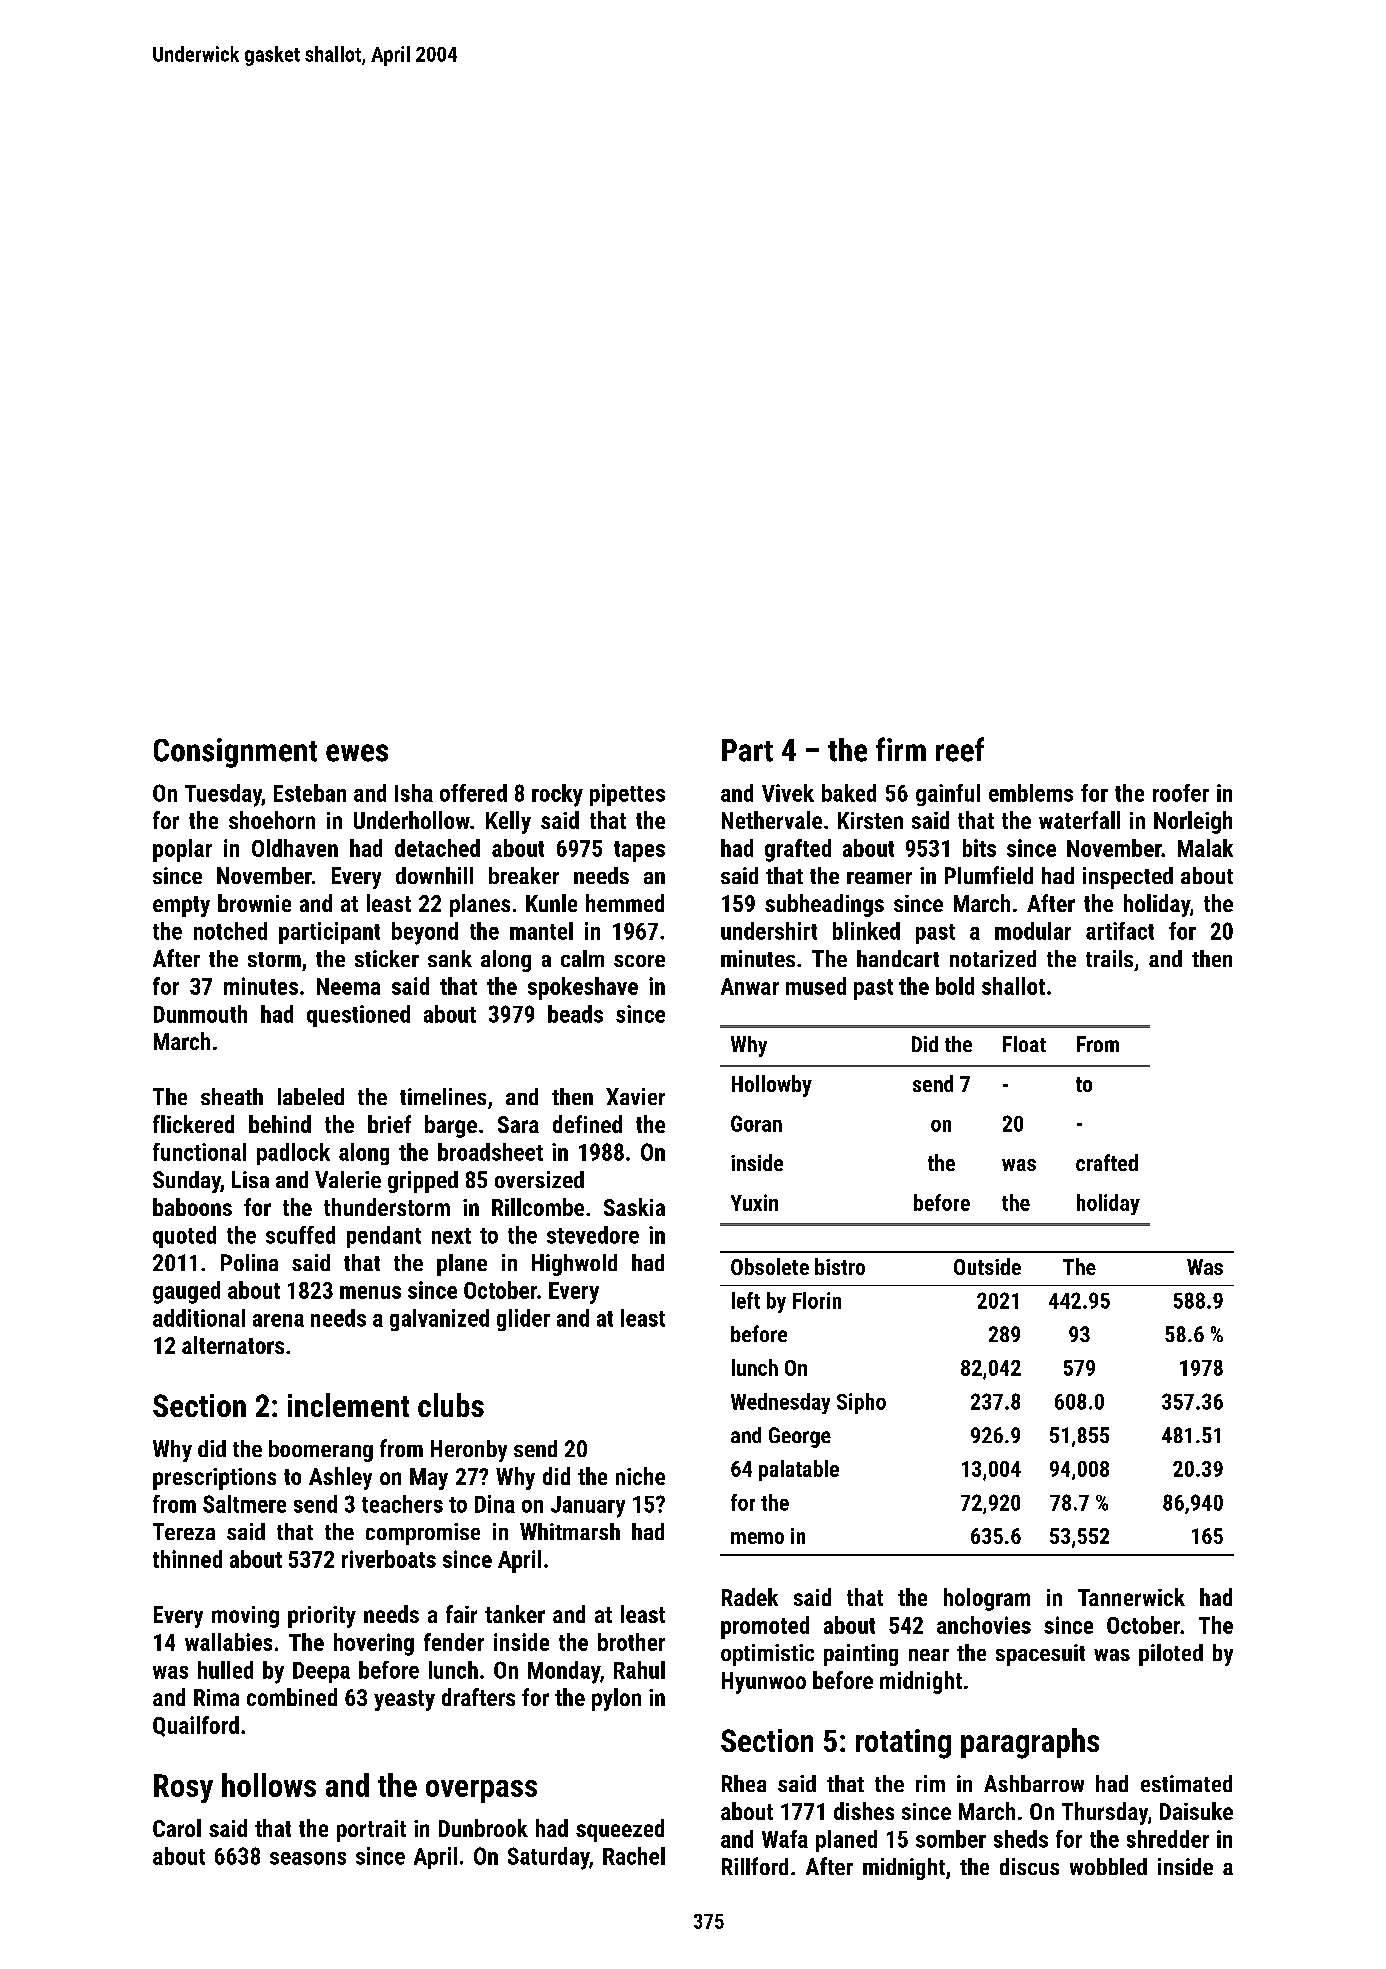  Describe the element at coordinates (357, 753) in the image. I see `ewes` at that location.
